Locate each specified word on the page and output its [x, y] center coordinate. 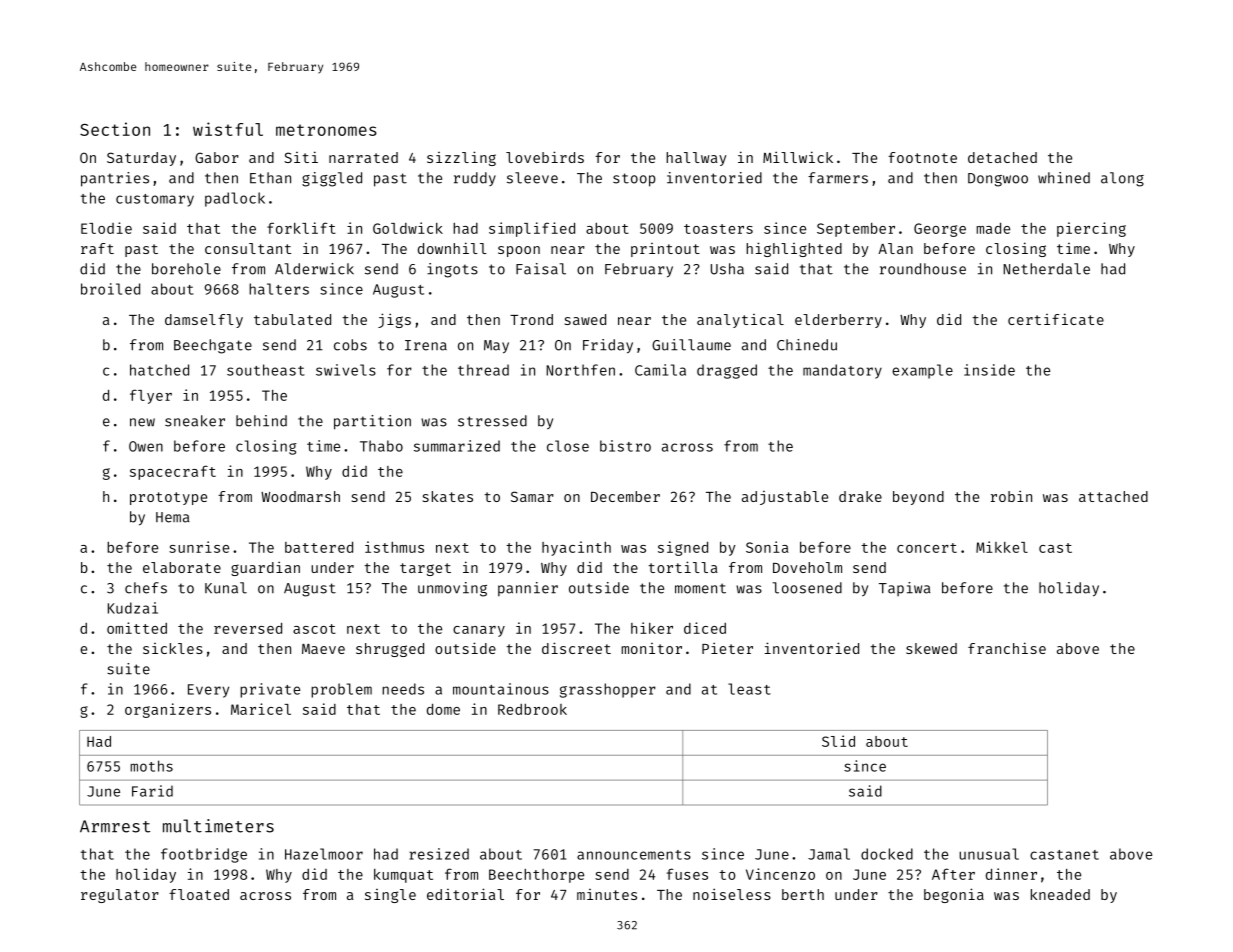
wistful [228, 129]
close [568, 446]
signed [683, 548]
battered [319, 547]
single [390, 896]
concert [927, 548]
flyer [151, 396]
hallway [696, 159]
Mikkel [1002, 547]
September [856, 230]
